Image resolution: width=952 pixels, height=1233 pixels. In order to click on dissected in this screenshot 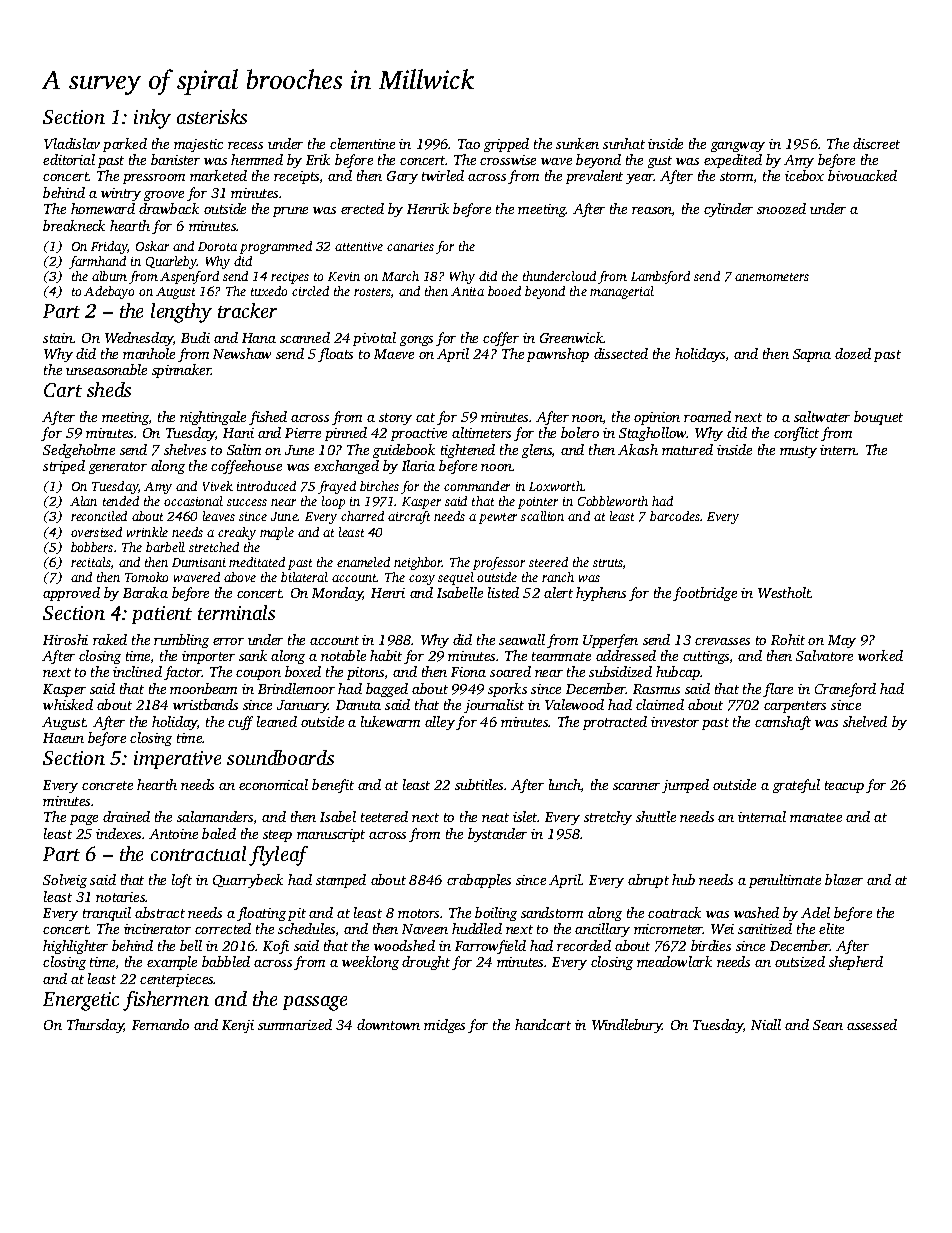, I will do `click(621, 353)`.
